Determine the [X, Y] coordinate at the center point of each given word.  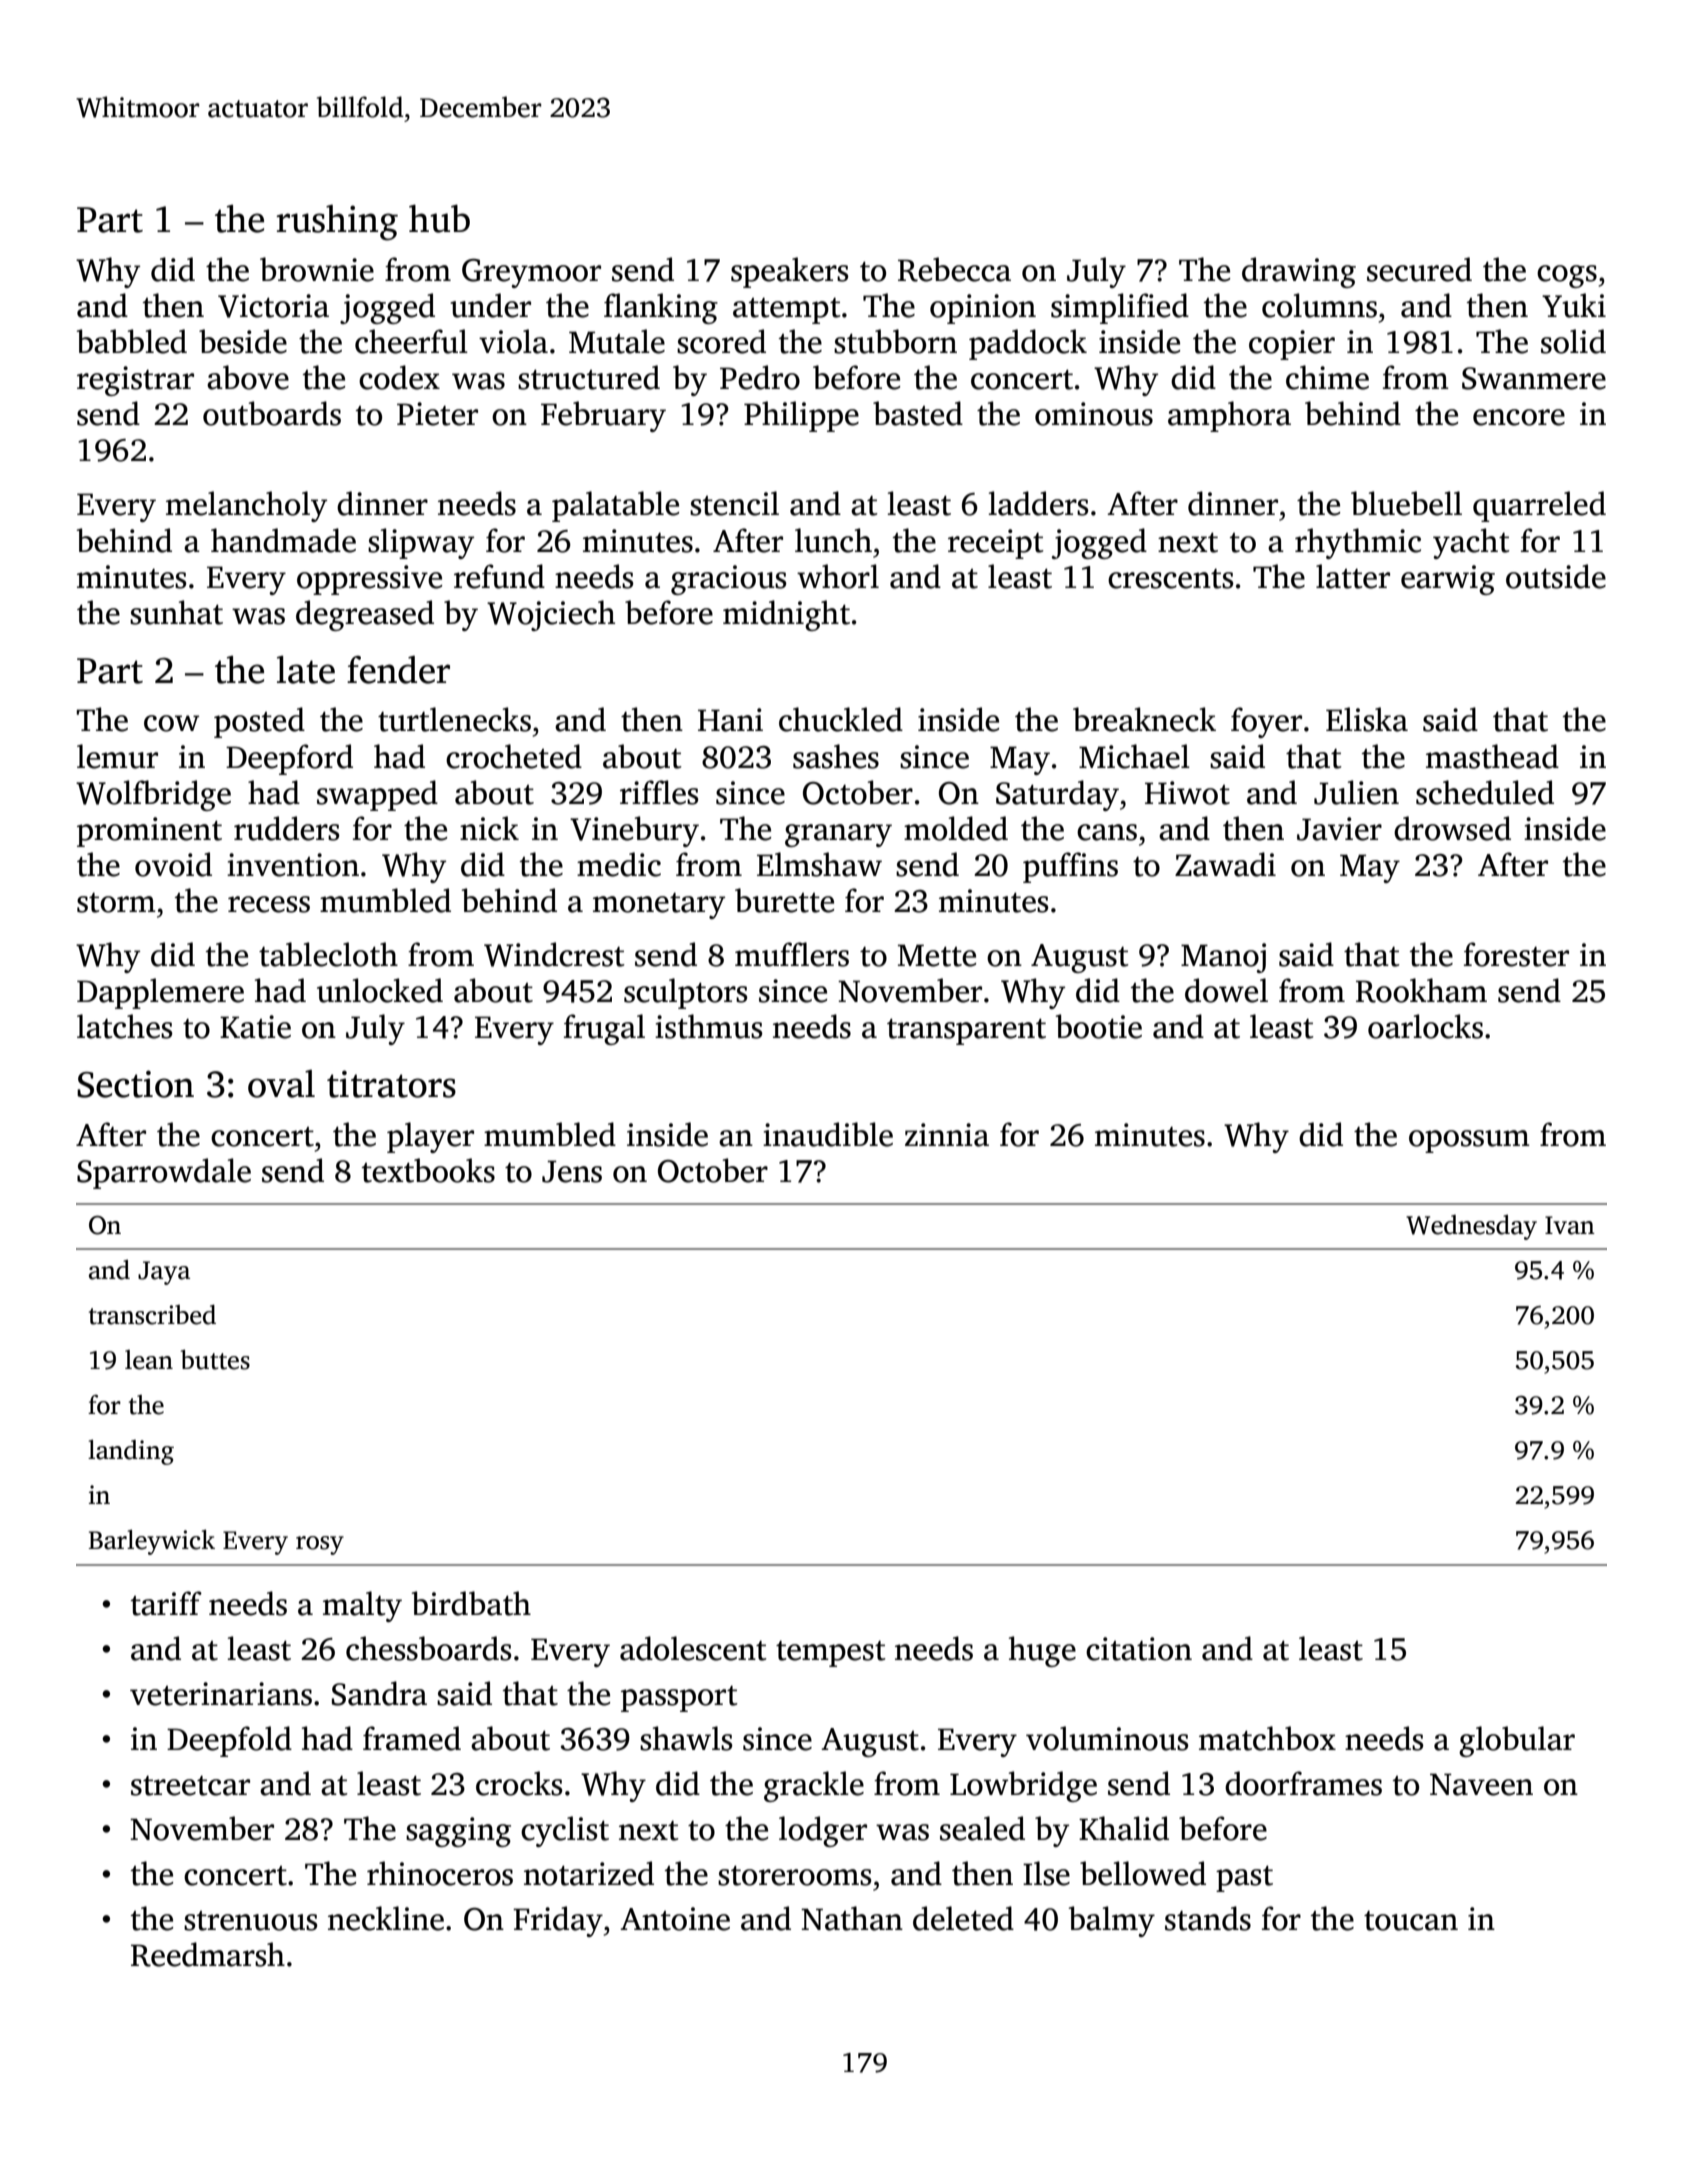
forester [1516, 954]
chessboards [429, 1648]
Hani [730, 720]
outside [1556, 576]
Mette [937, 955]
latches [125, 1026]
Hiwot [1187, 793]
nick [489, 828]
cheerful [411, 341]
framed [412, 1738]
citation [1139, 1649]
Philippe [801, 416]
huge [1042, 1651]
